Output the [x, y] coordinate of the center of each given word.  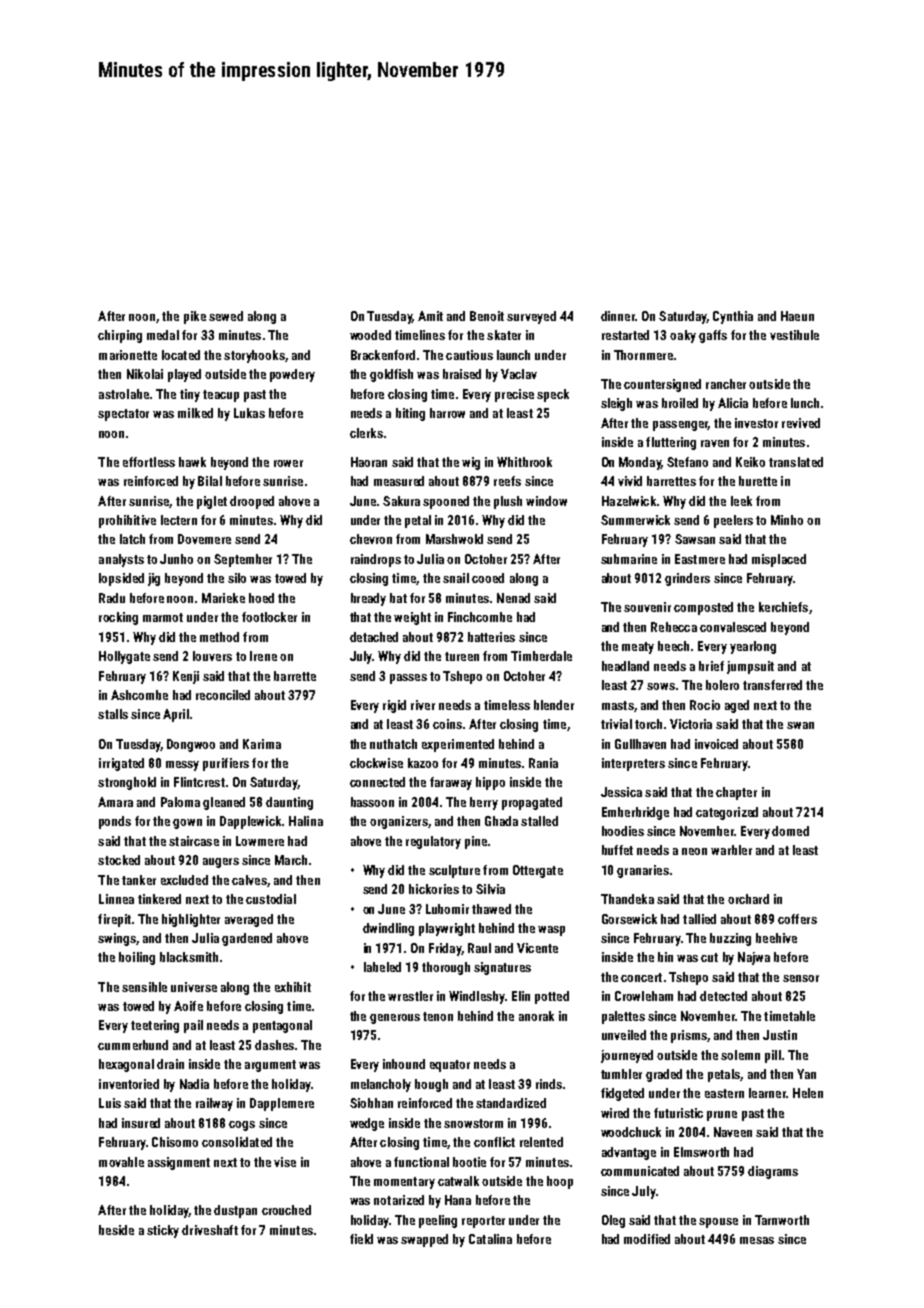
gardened [247, 939]
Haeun [797, 316]
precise [514, 395]
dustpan [235, 1211]
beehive [776, 938]
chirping [120, 336]
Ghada [501, 821]
